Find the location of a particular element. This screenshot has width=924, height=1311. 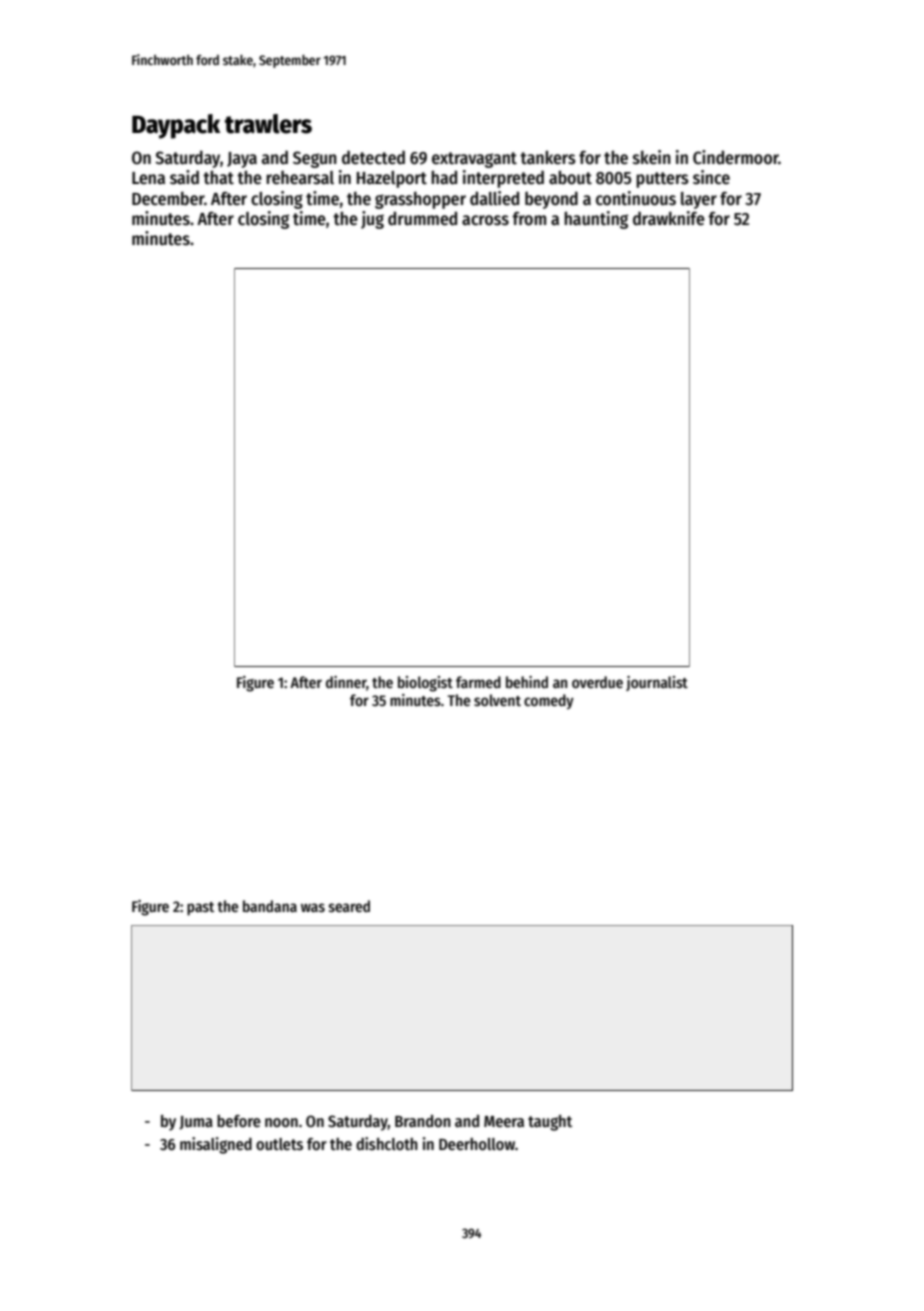

seared is located at coordinates (349, 906).
